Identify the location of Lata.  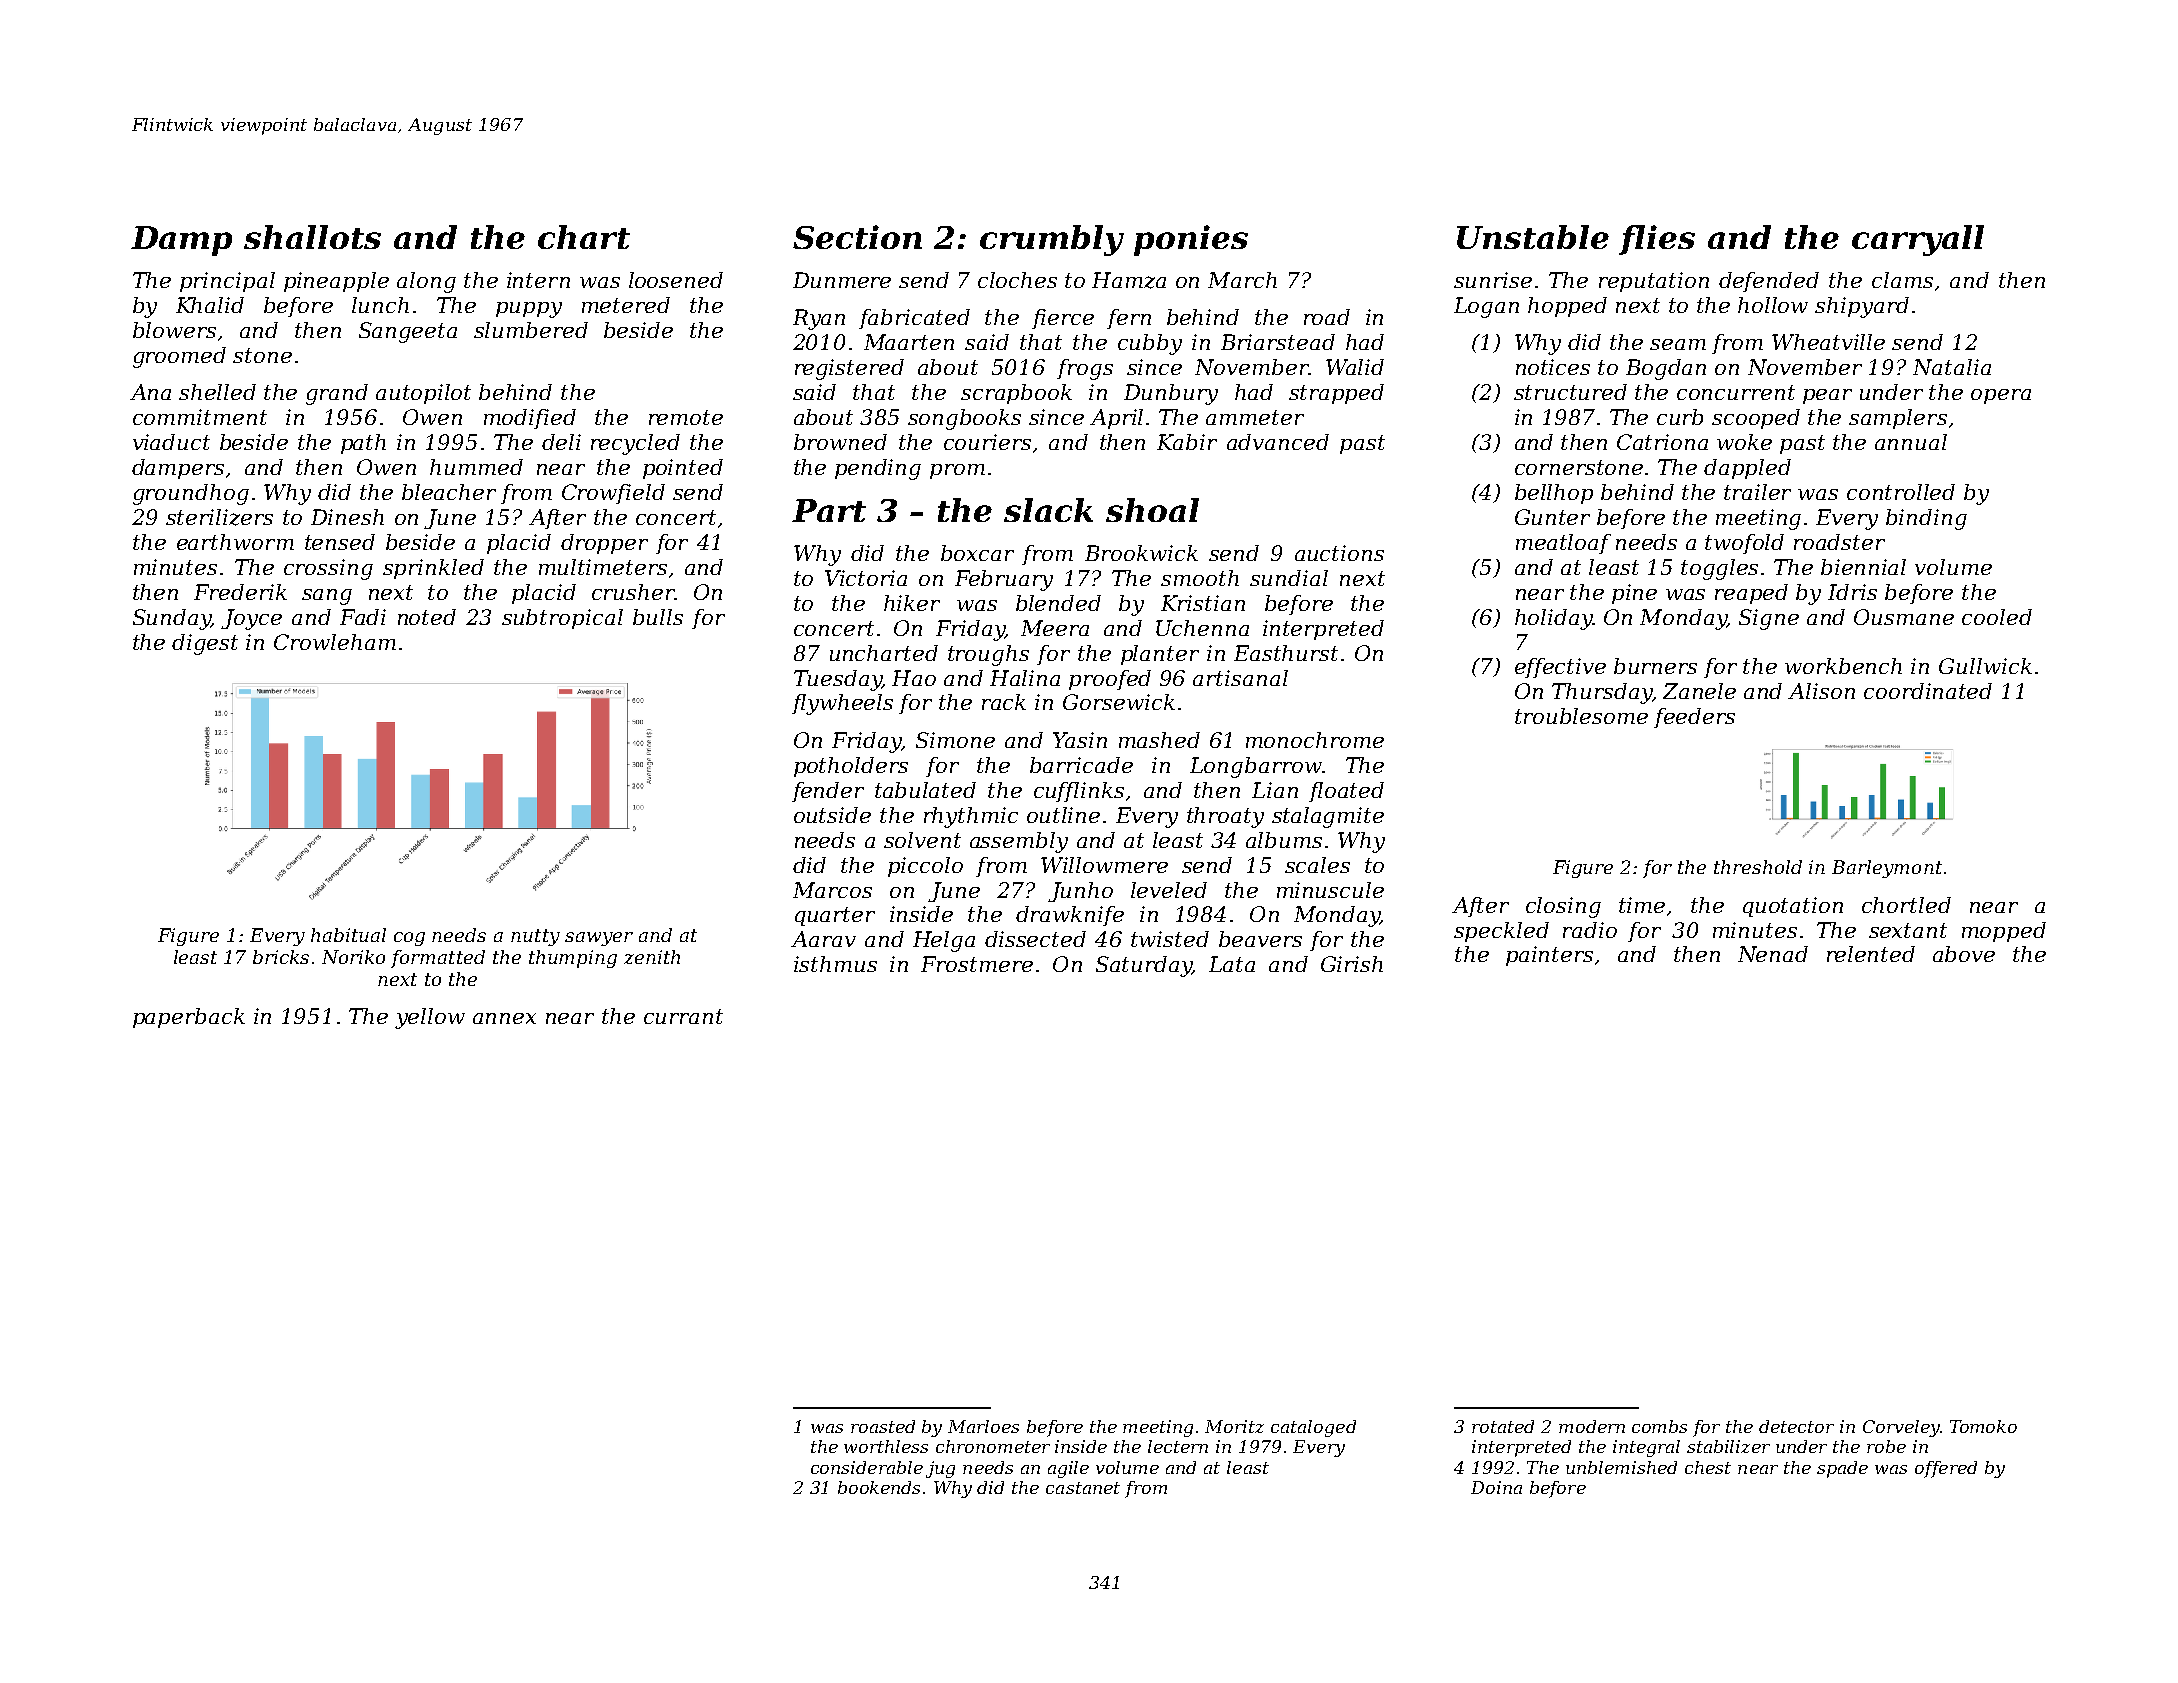
(1232, 964).
